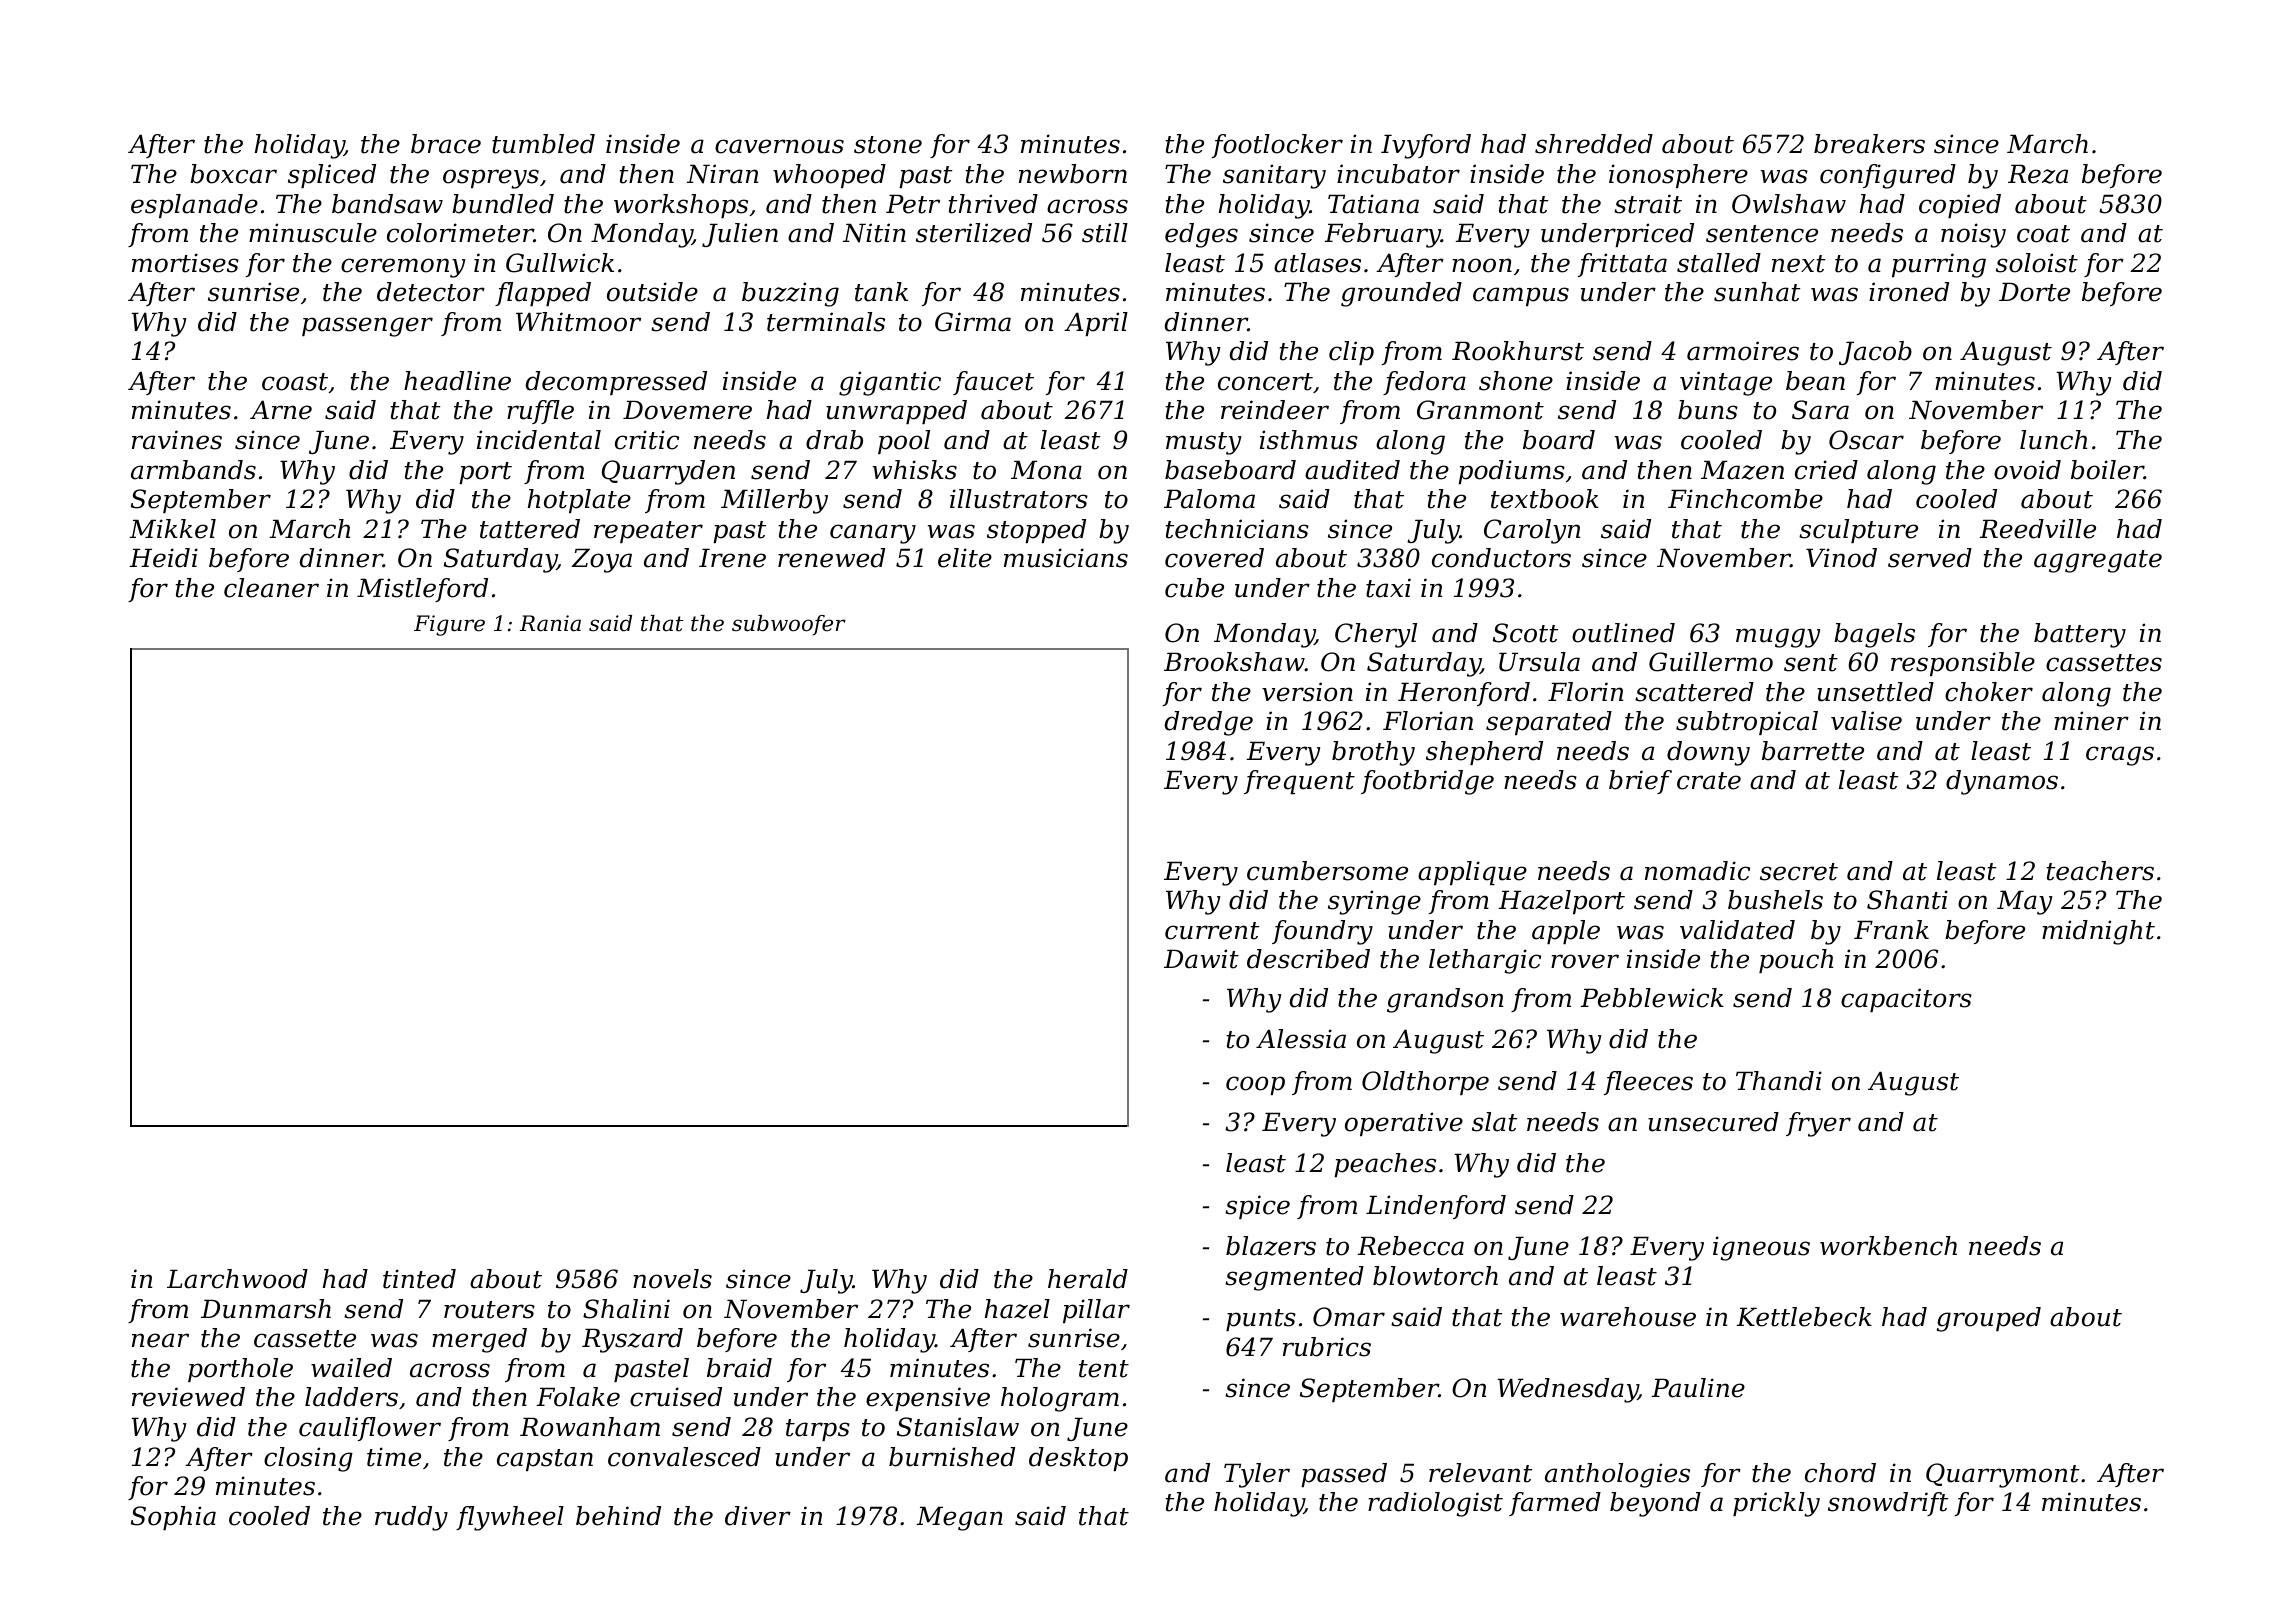  I want to click on teachers, so click(2100, 871).
